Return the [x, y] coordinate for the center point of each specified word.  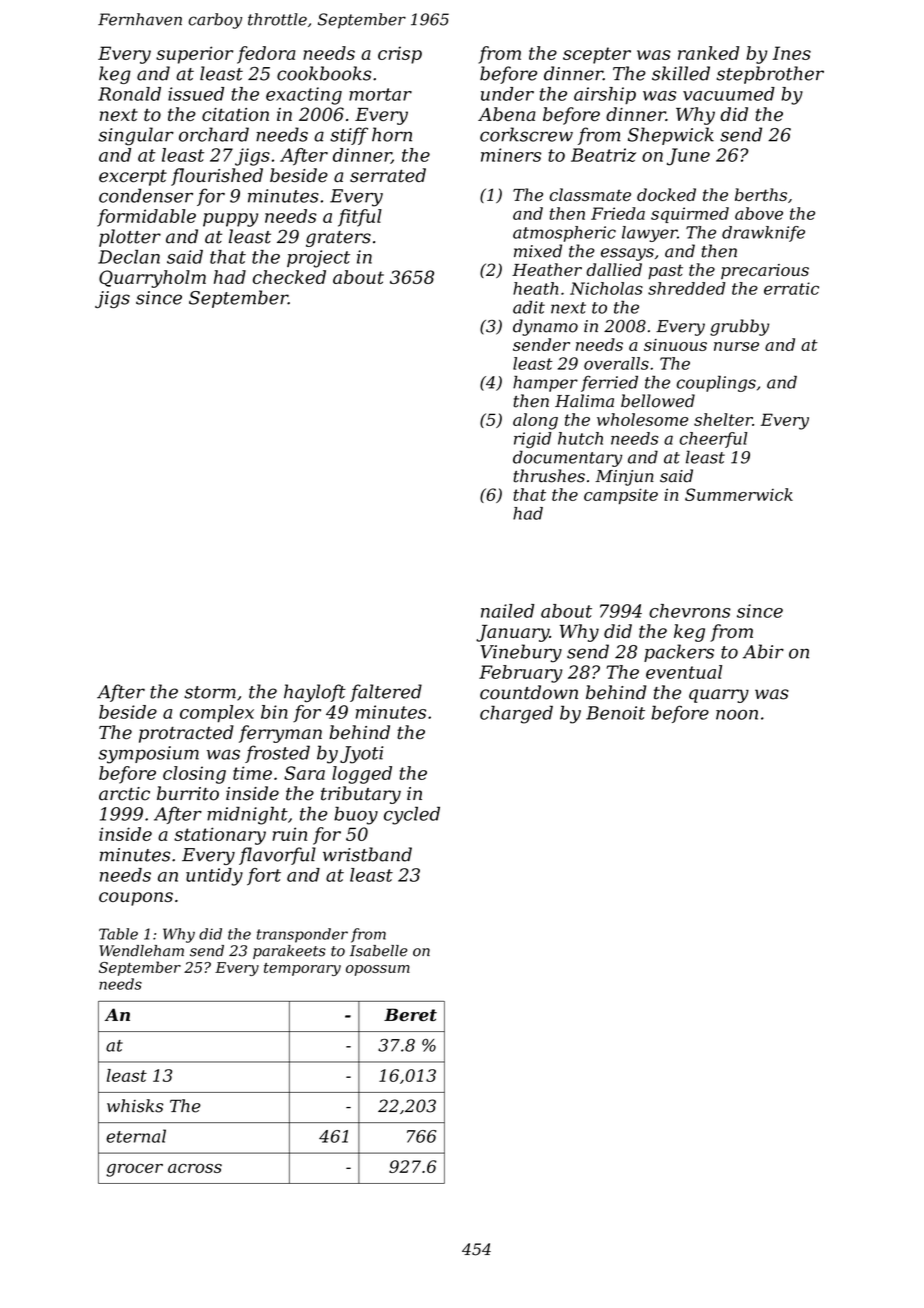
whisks [135, 1106]
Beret [410, 1014]
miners [511, 155]
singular [136, 136]
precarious [765, 271]
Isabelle [378, 951]
